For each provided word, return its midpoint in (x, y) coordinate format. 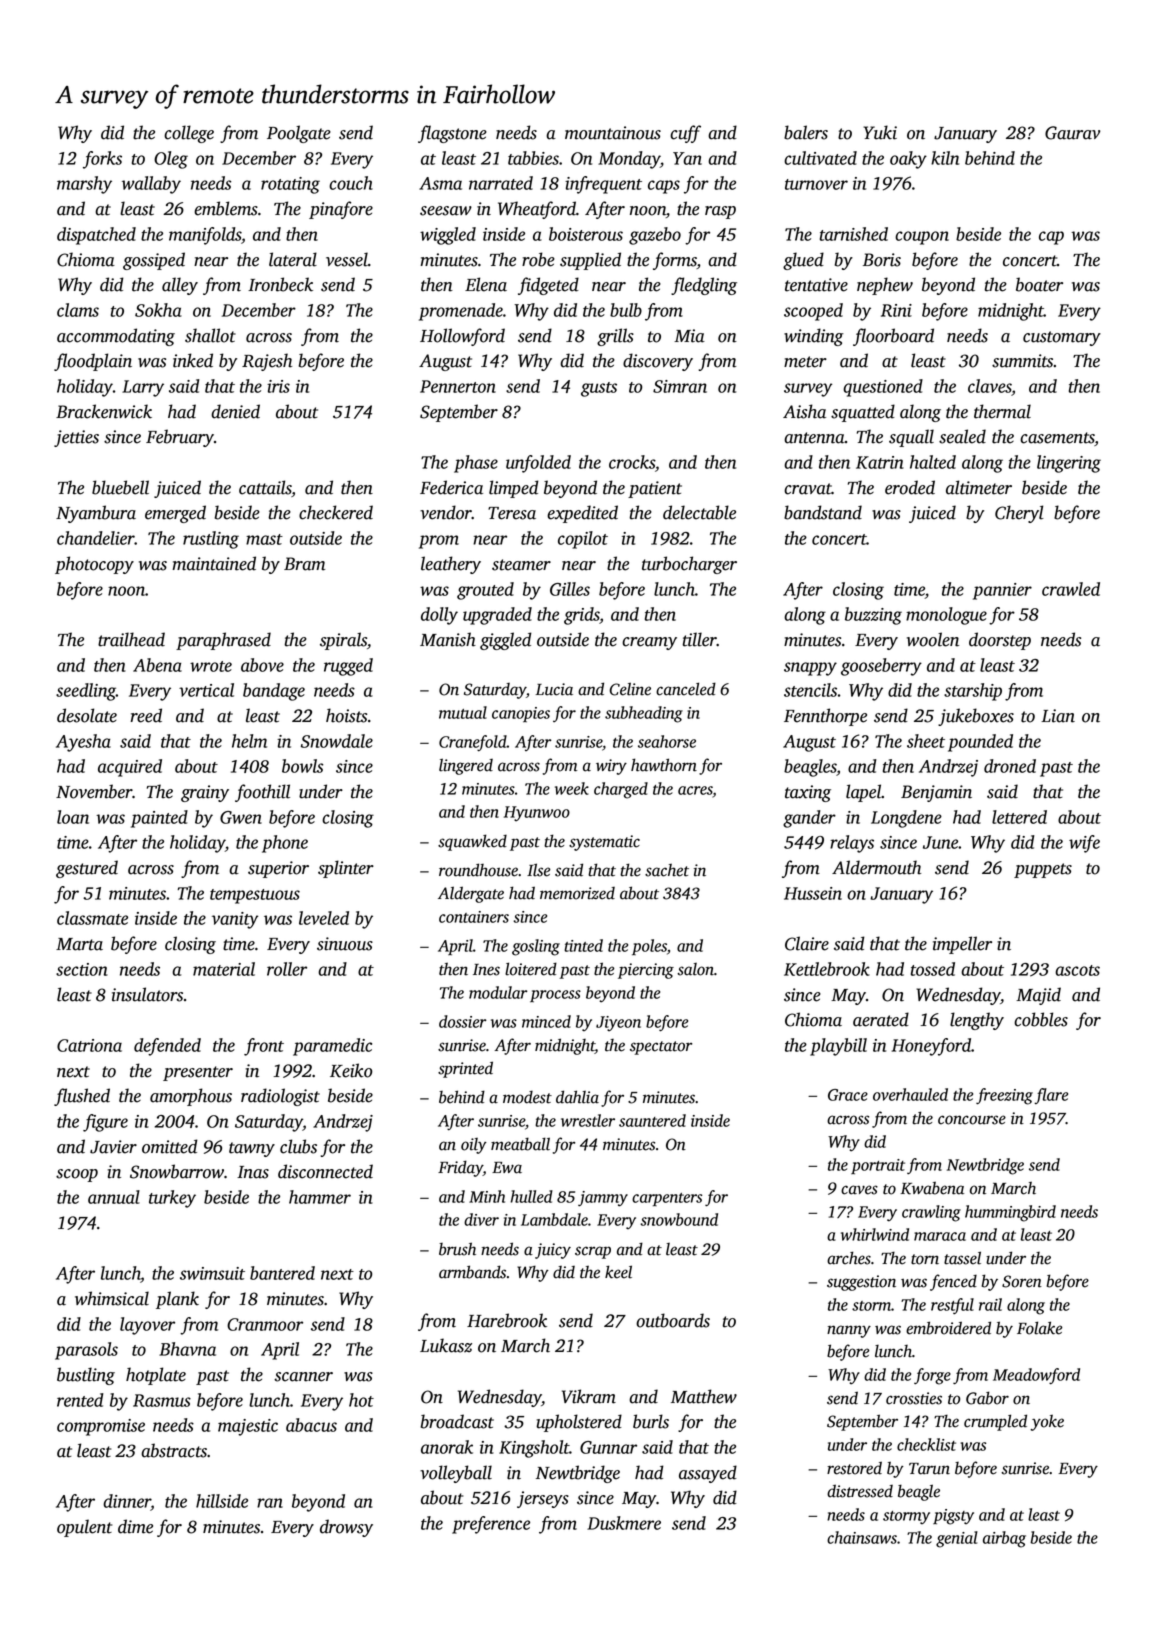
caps (664, 187)
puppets (1043, 870)
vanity (235, 920)
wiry (611, 767)
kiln (945, 158)
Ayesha (83, 743)
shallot (210, 335)
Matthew (704, 1396)
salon (695, 969)
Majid (1038, 996)
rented (80, 1400)
